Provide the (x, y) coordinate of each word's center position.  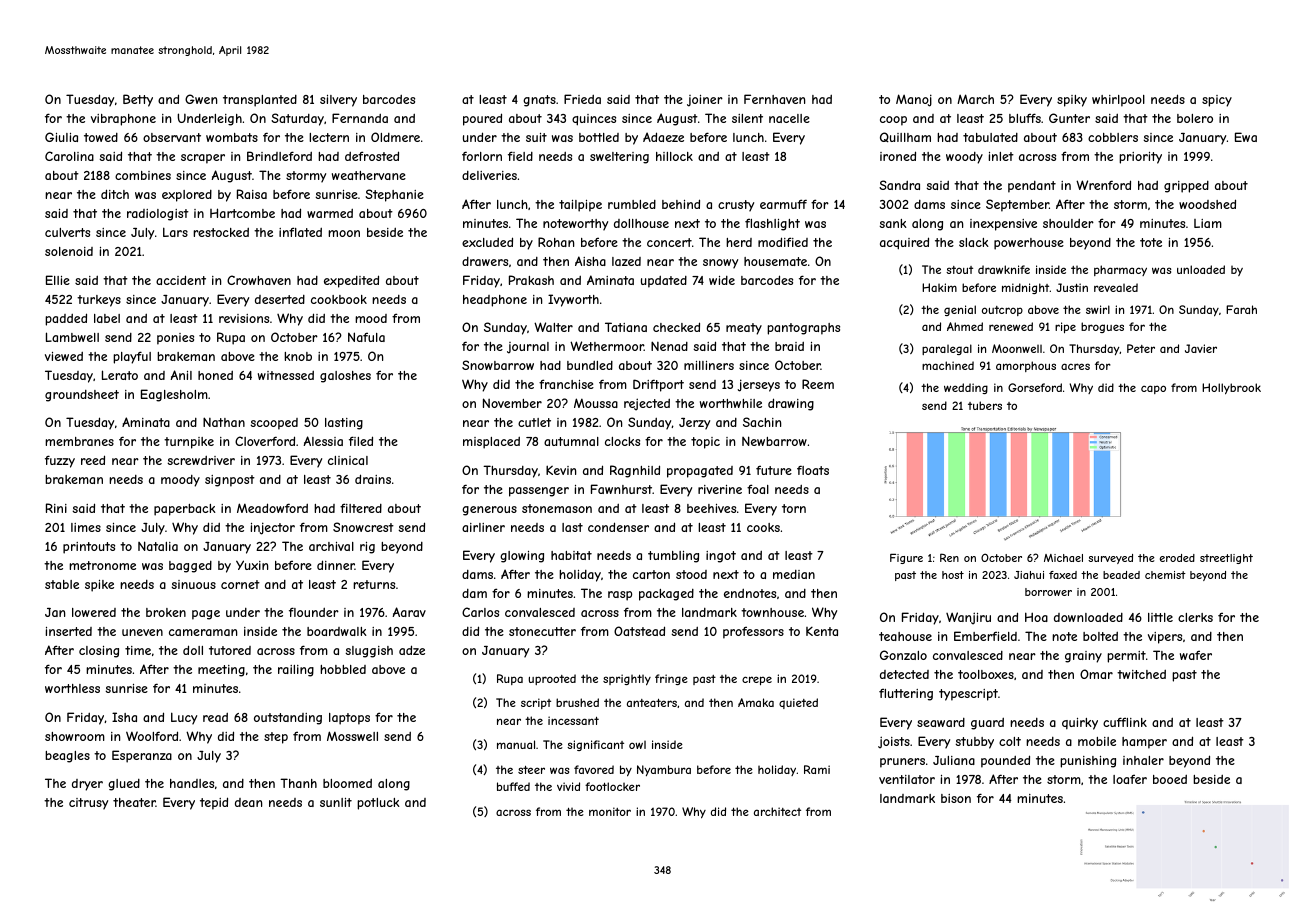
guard (987, 724)
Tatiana (626, 327)
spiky (1072, 101)
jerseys (759, 385)
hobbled (343, 669)
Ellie (58, 280)
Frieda (582, 99)
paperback (185, 510)
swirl (1098, 309)
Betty (138, 100)
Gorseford (1035, 387)
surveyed (1110, 559)
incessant (573, 720)
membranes (79, 441)
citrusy (88, 804)
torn (794, 508)
